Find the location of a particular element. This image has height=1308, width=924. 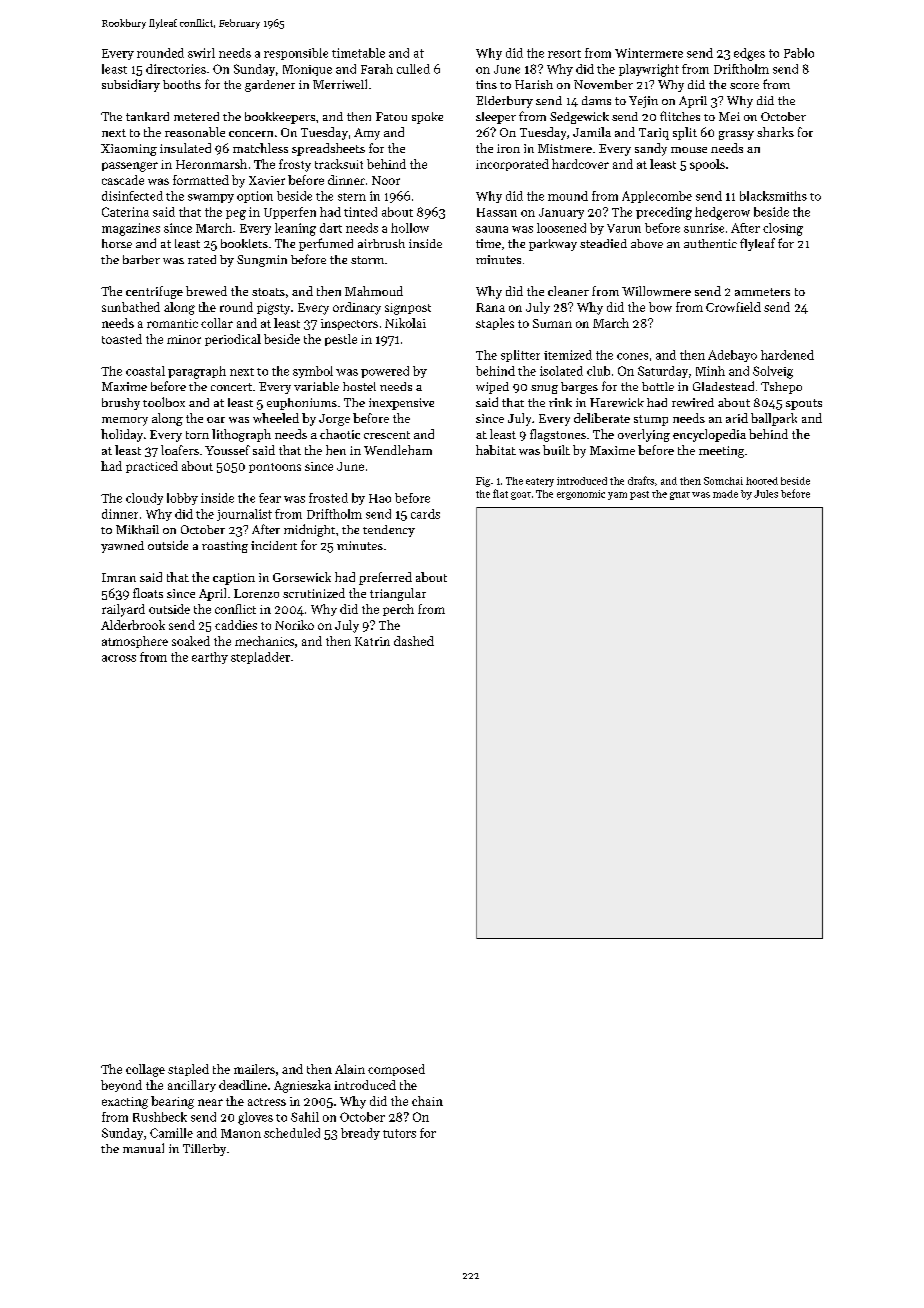

Jules is located at coordinates (766, 494).
